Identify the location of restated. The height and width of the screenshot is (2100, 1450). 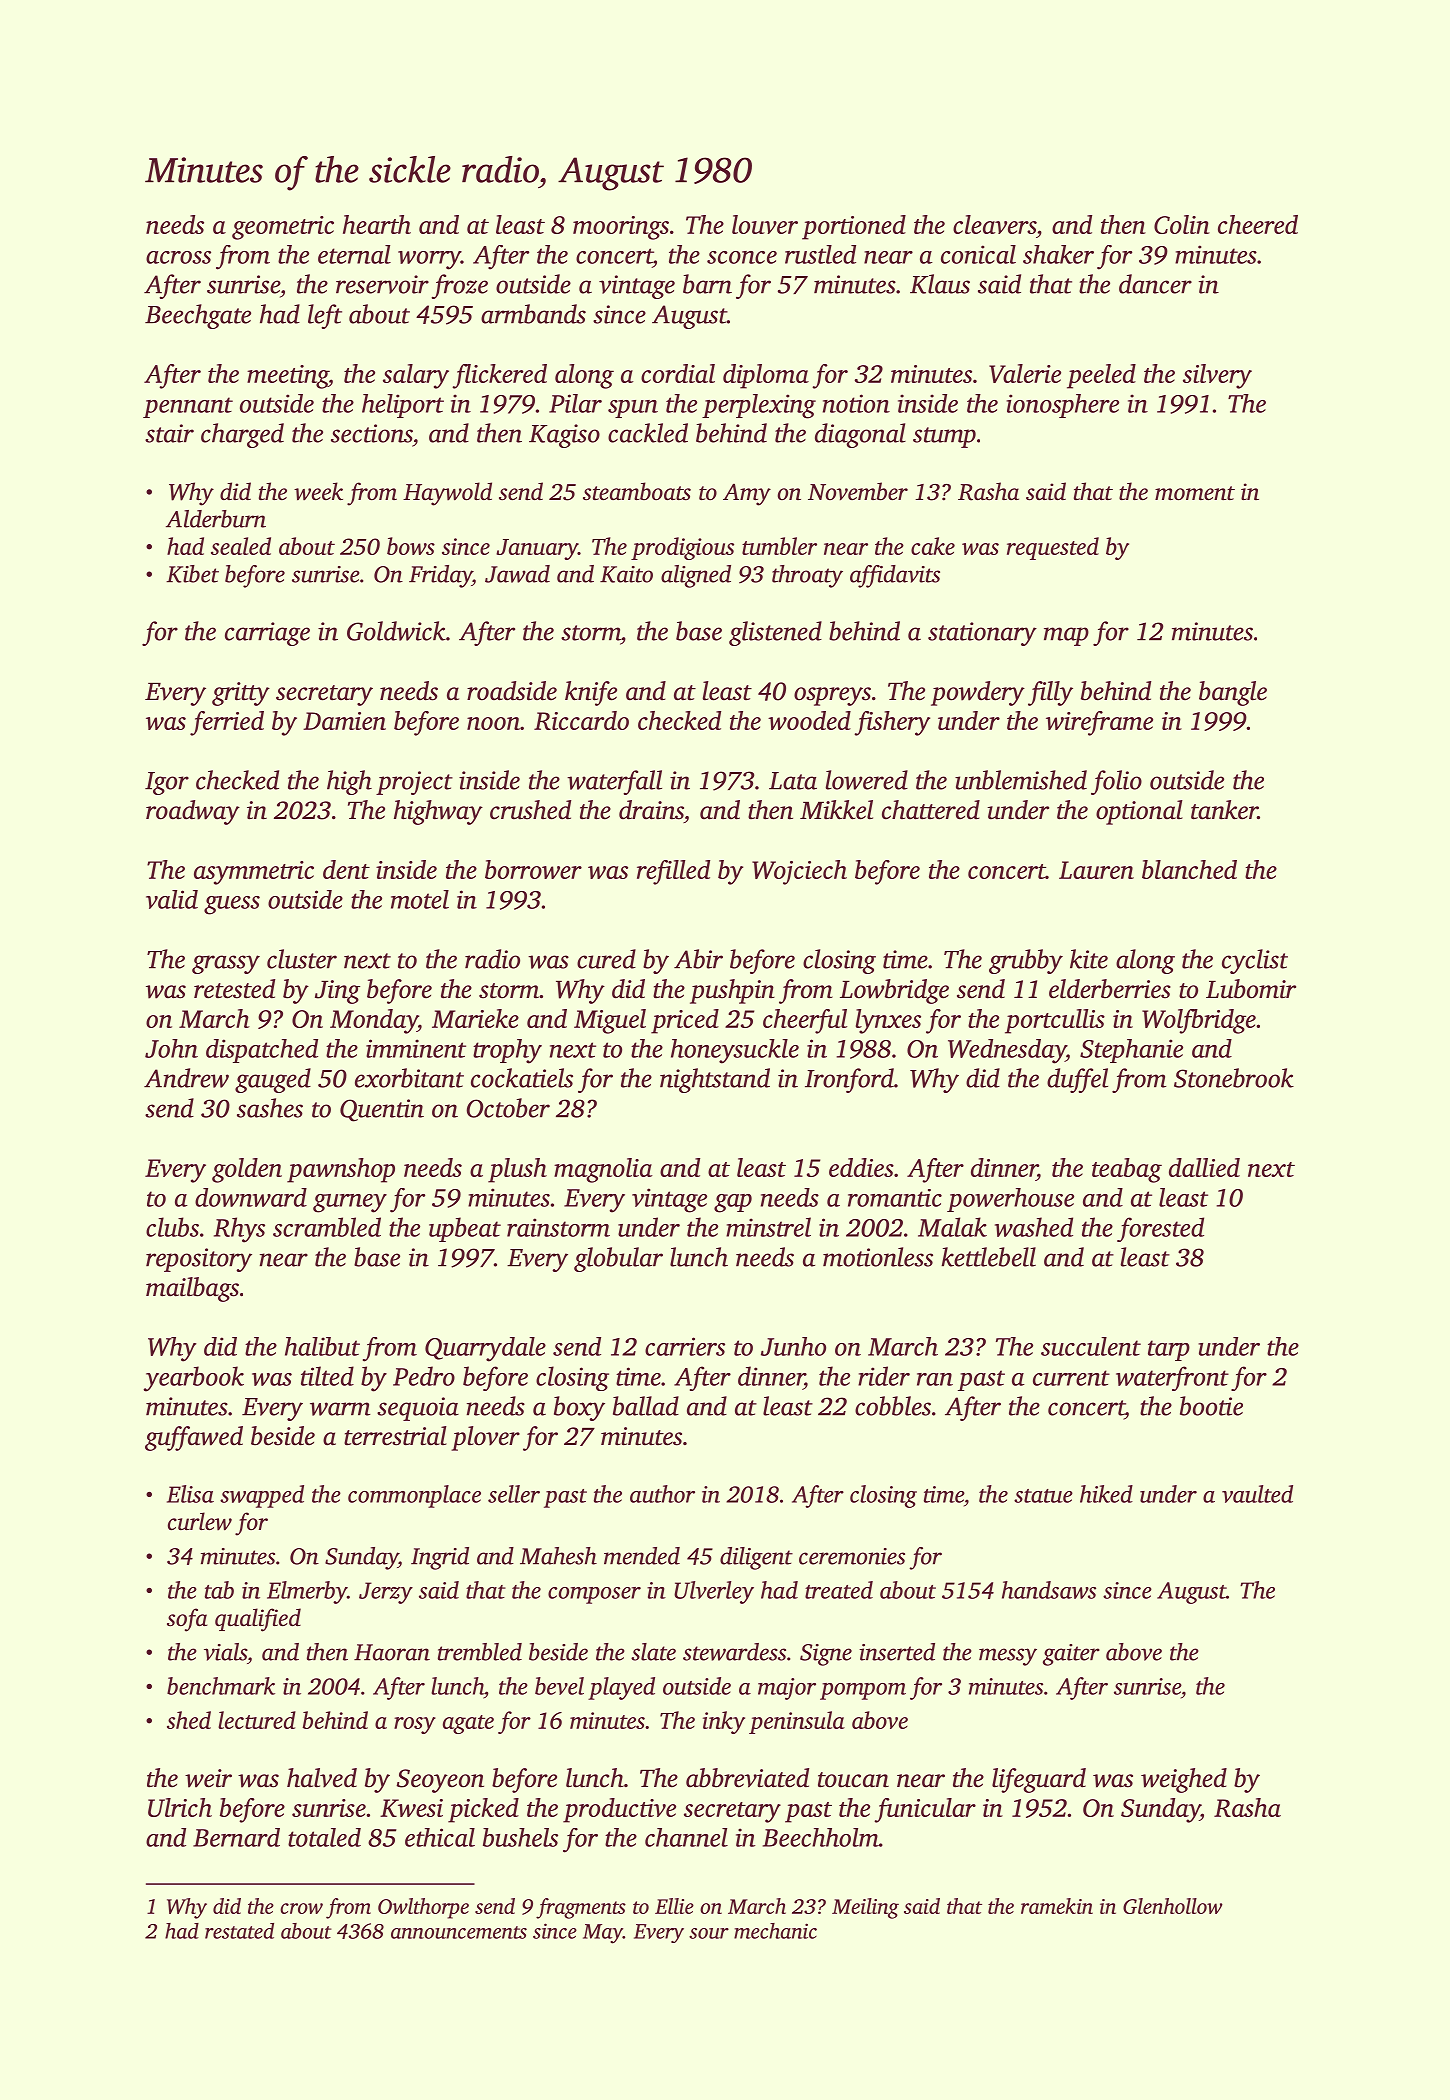
(239, 1931).
